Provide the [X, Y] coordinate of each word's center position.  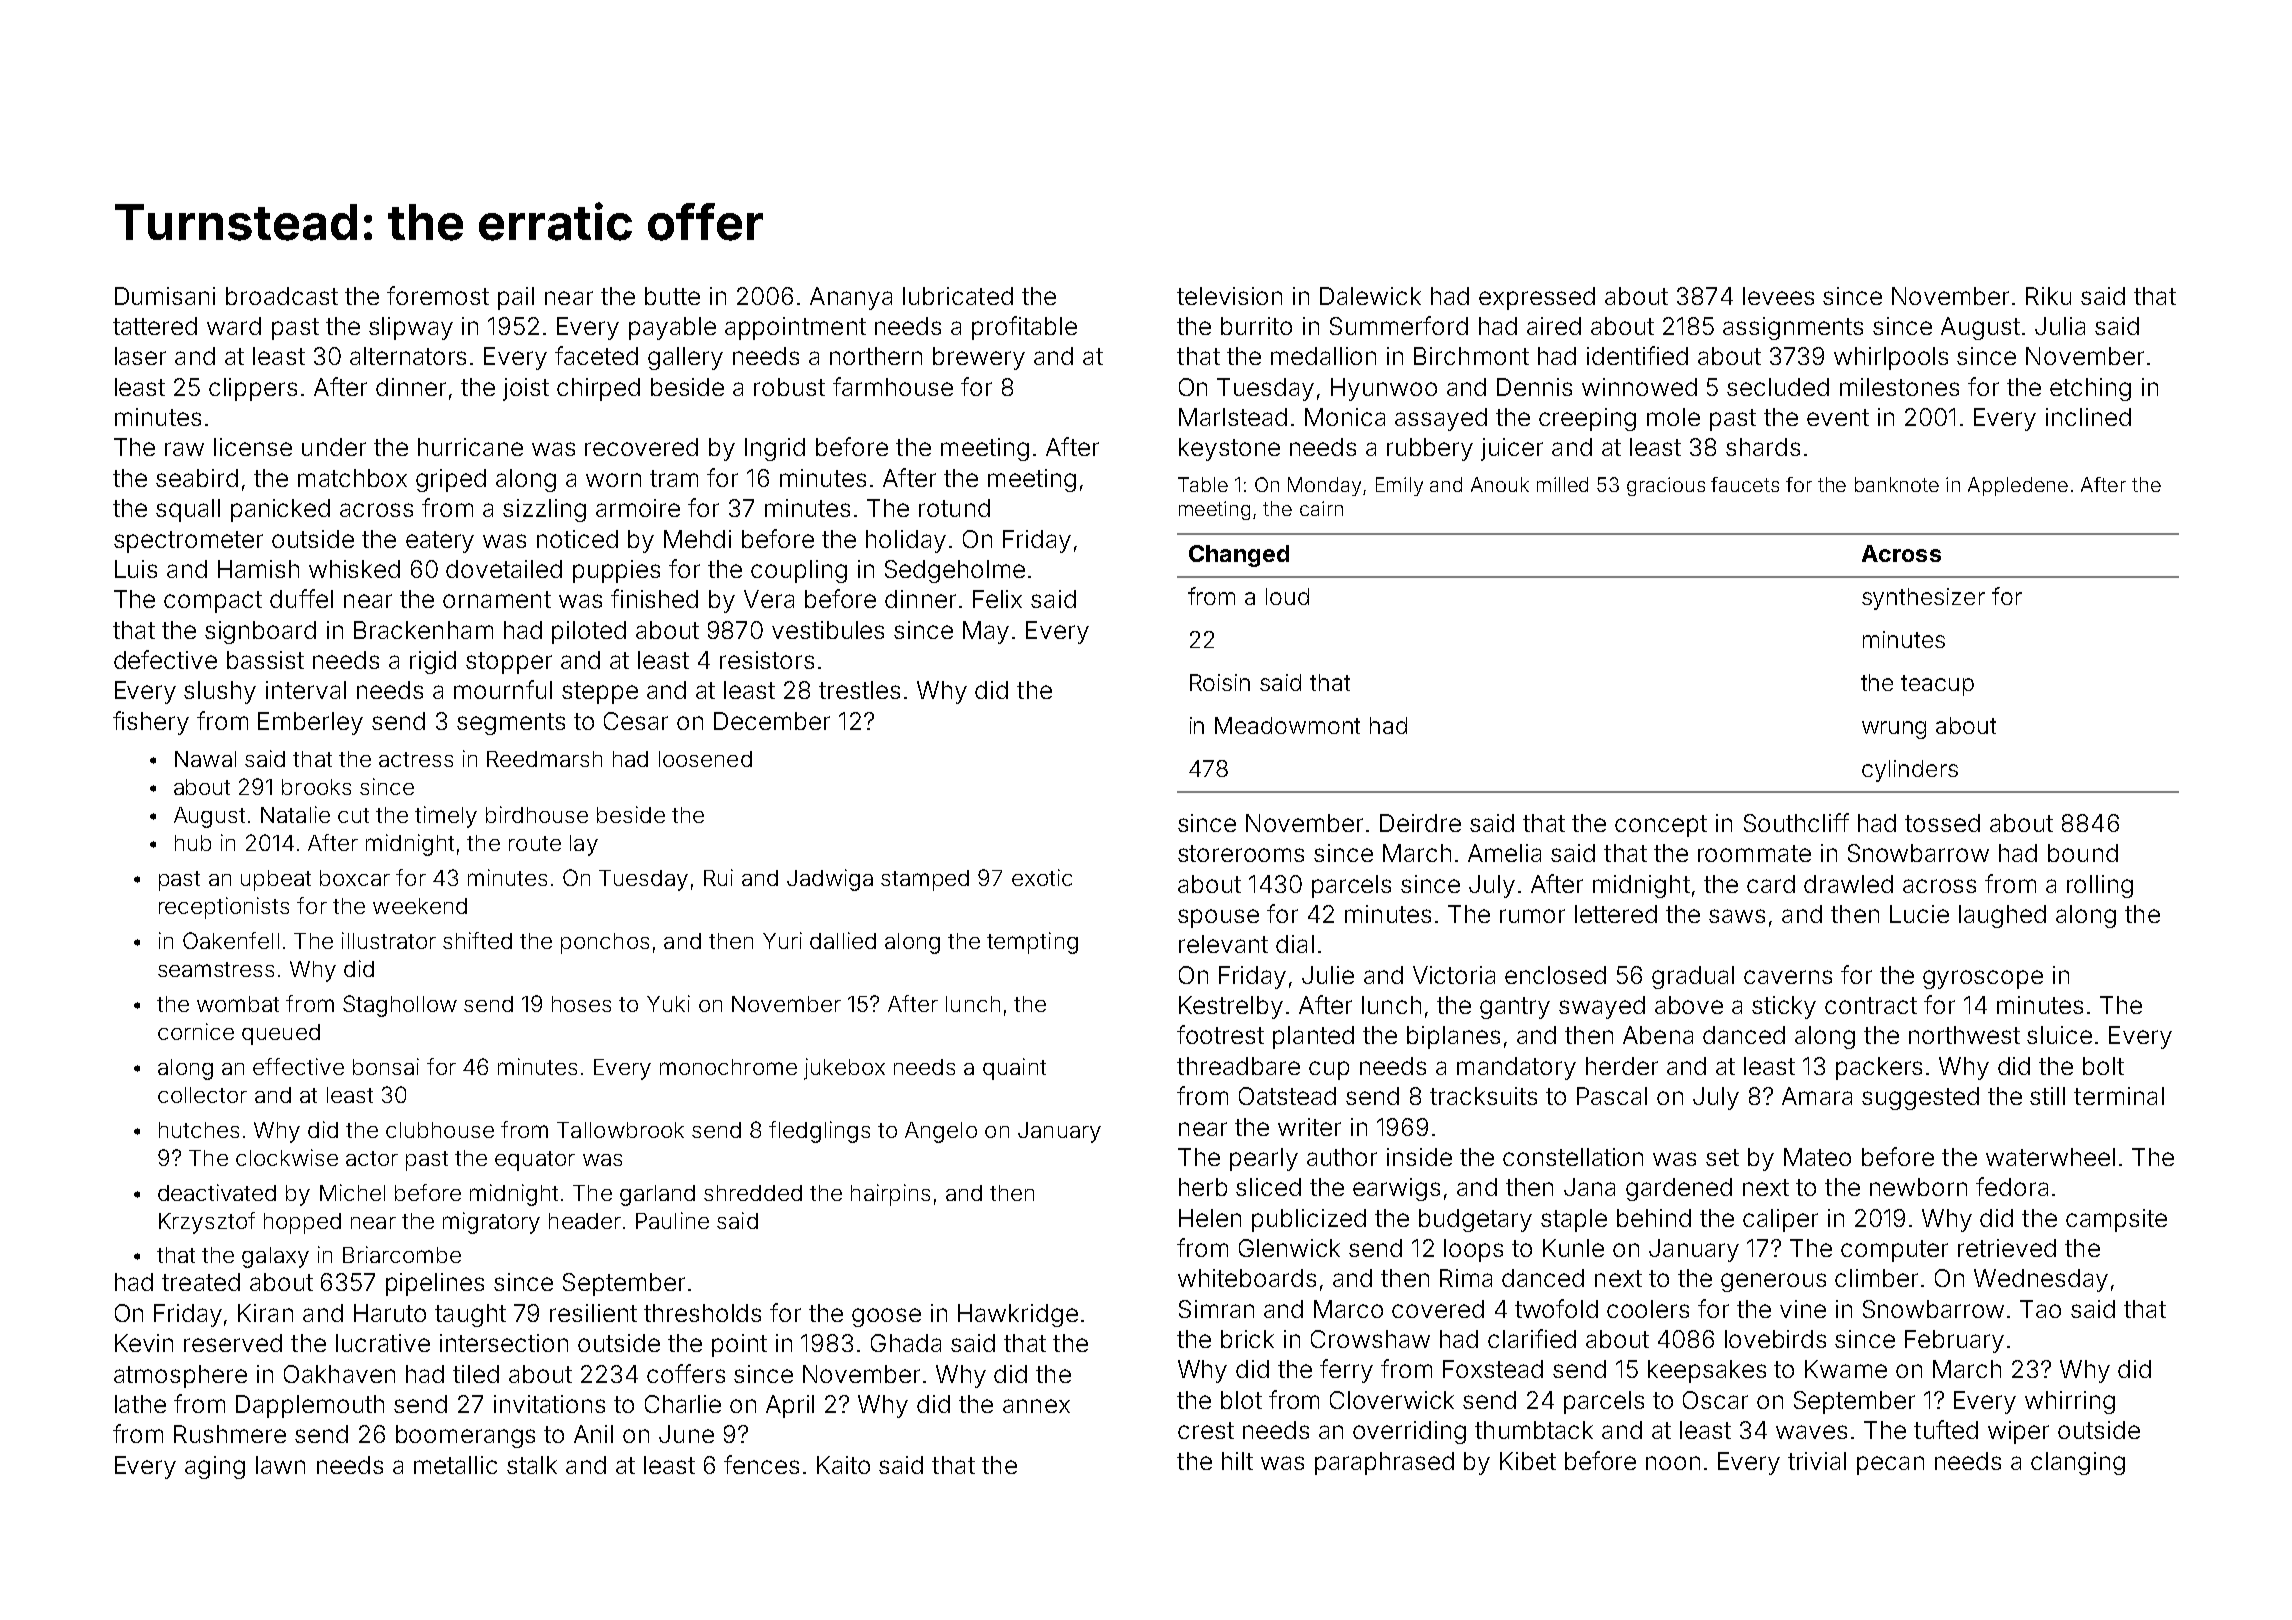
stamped [925, 880]
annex [1036, 1406]
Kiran [265, 1313]
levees [1778, 296]
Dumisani [165, 296]
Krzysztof [207, 1223]
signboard [260, 632]
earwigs [1396, 1189]
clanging [2078, 1463]
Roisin [1220, 682]
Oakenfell [231, 940]
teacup [1937, 685]
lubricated [958, 296]
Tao [2040, 1309]
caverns [1788, 977]
